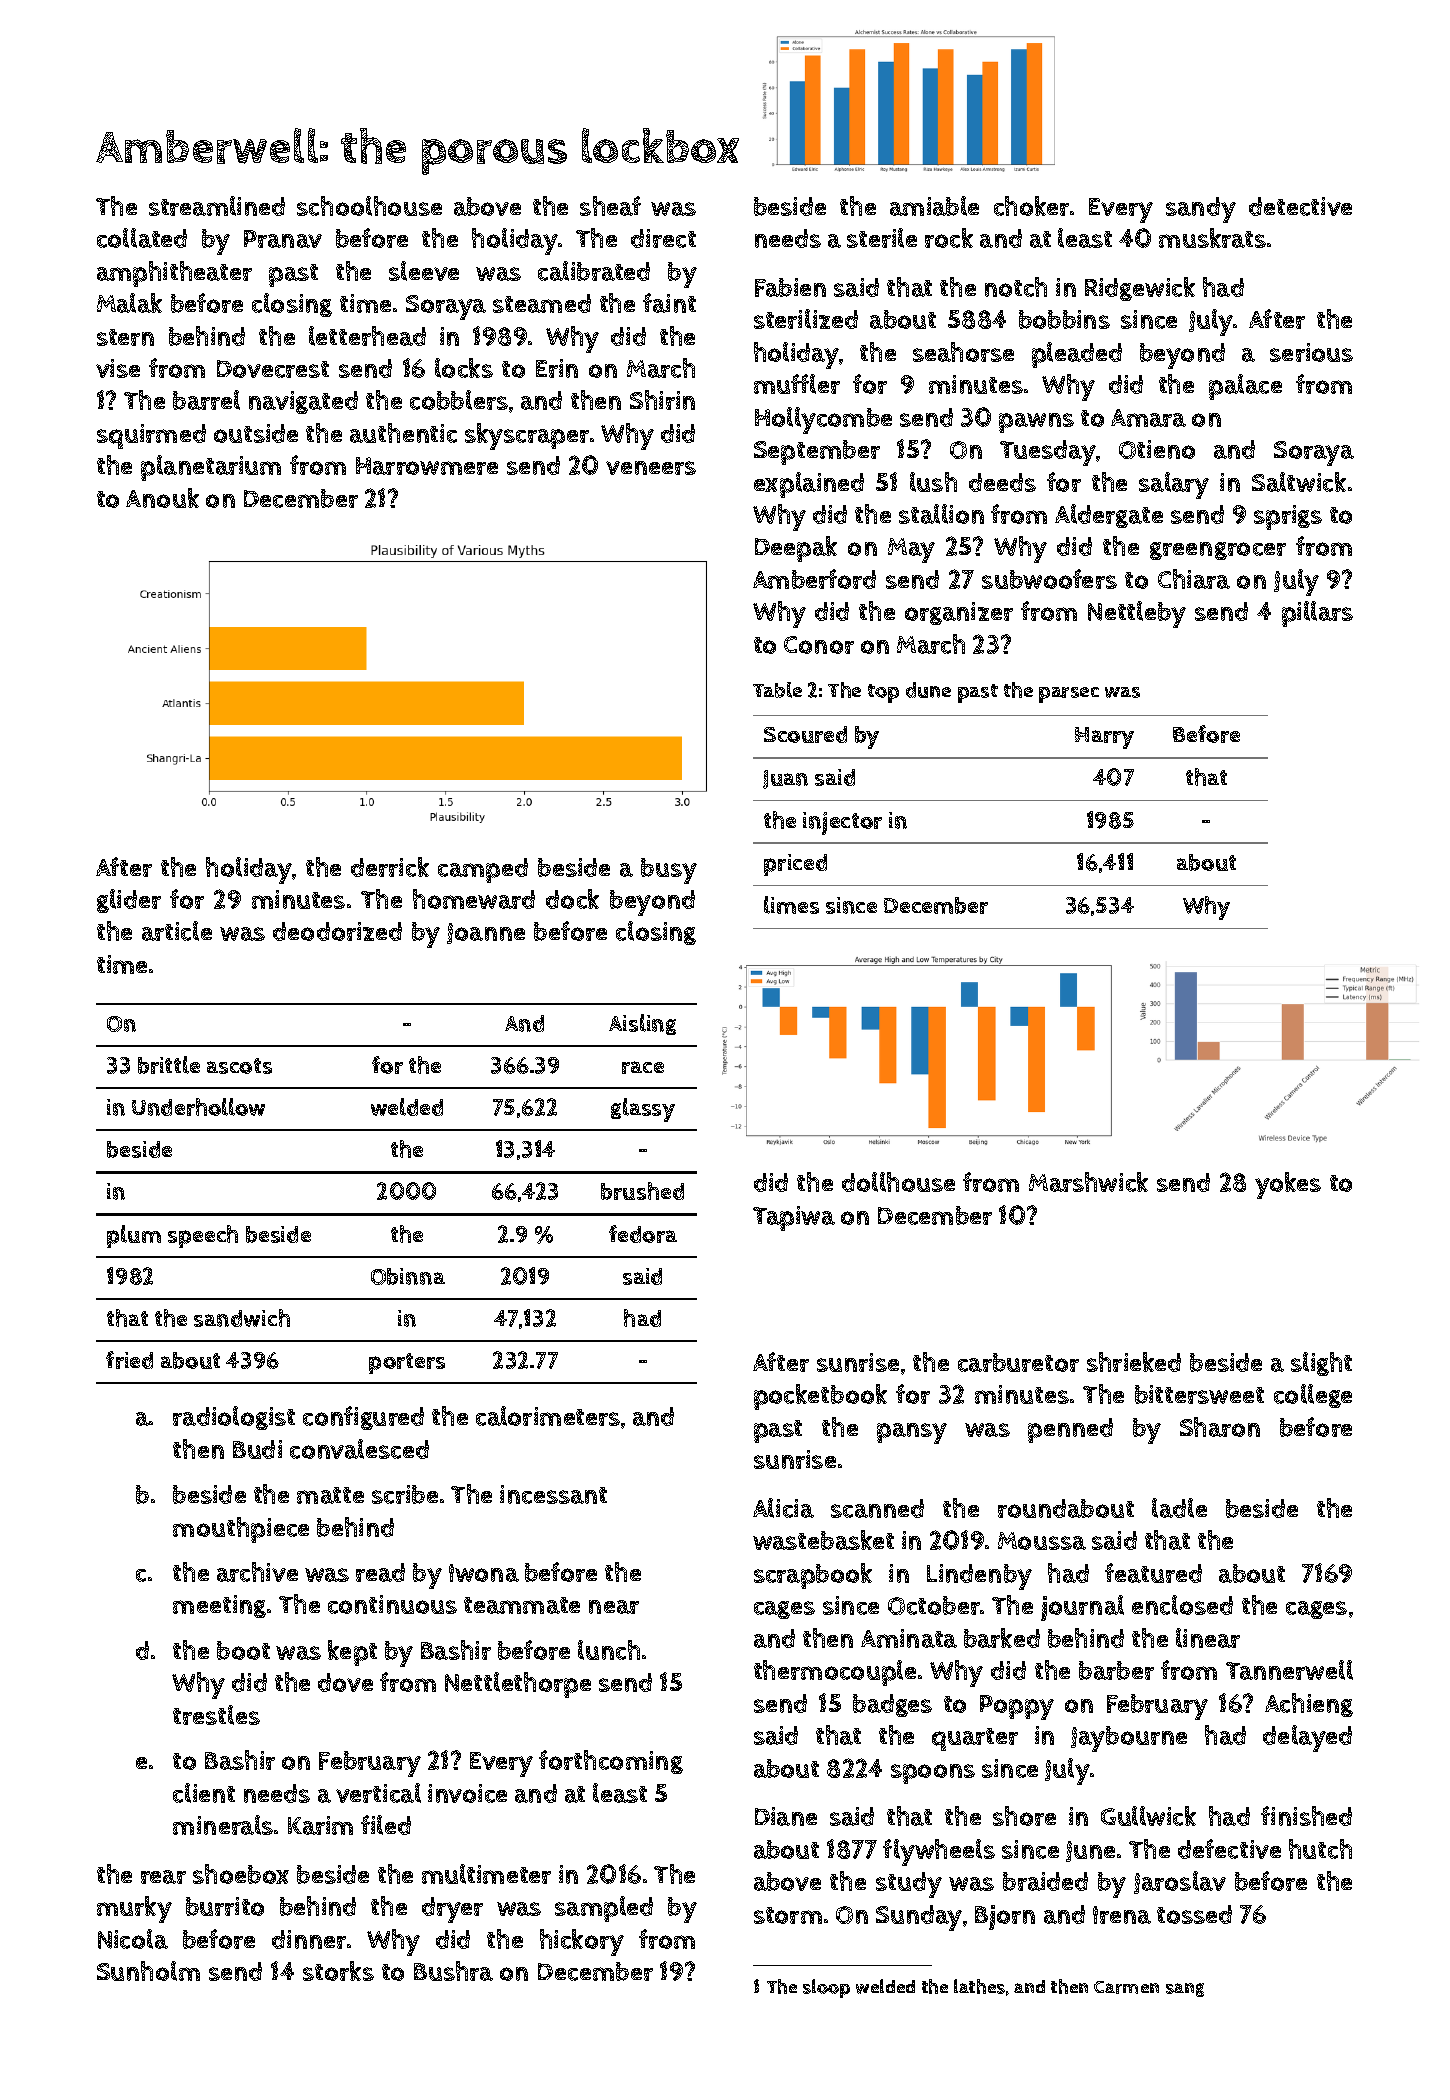  I want to click on calorimeters, so click(548, 1416).
